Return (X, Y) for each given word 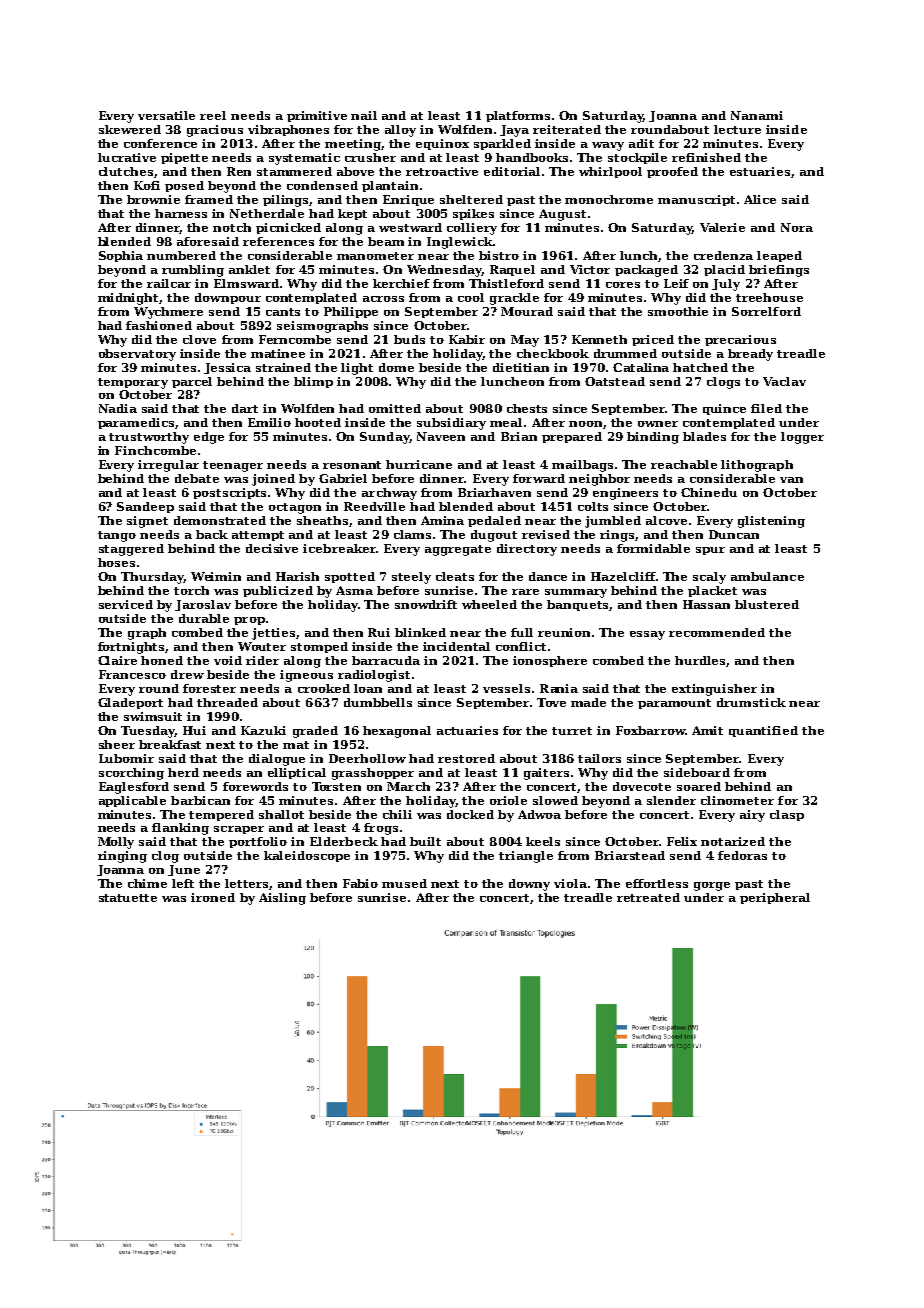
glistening (771, 522)
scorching (131, 774)
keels (543, 841)
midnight (129, 299)
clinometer (737, 800)
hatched (700, 367)
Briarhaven (494, 492)
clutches (126, 171)
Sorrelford (766, 311)
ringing (122, 857)
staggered (131, 550)
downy (529, 885)
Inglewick (460, 243)
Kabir (467, 339)
